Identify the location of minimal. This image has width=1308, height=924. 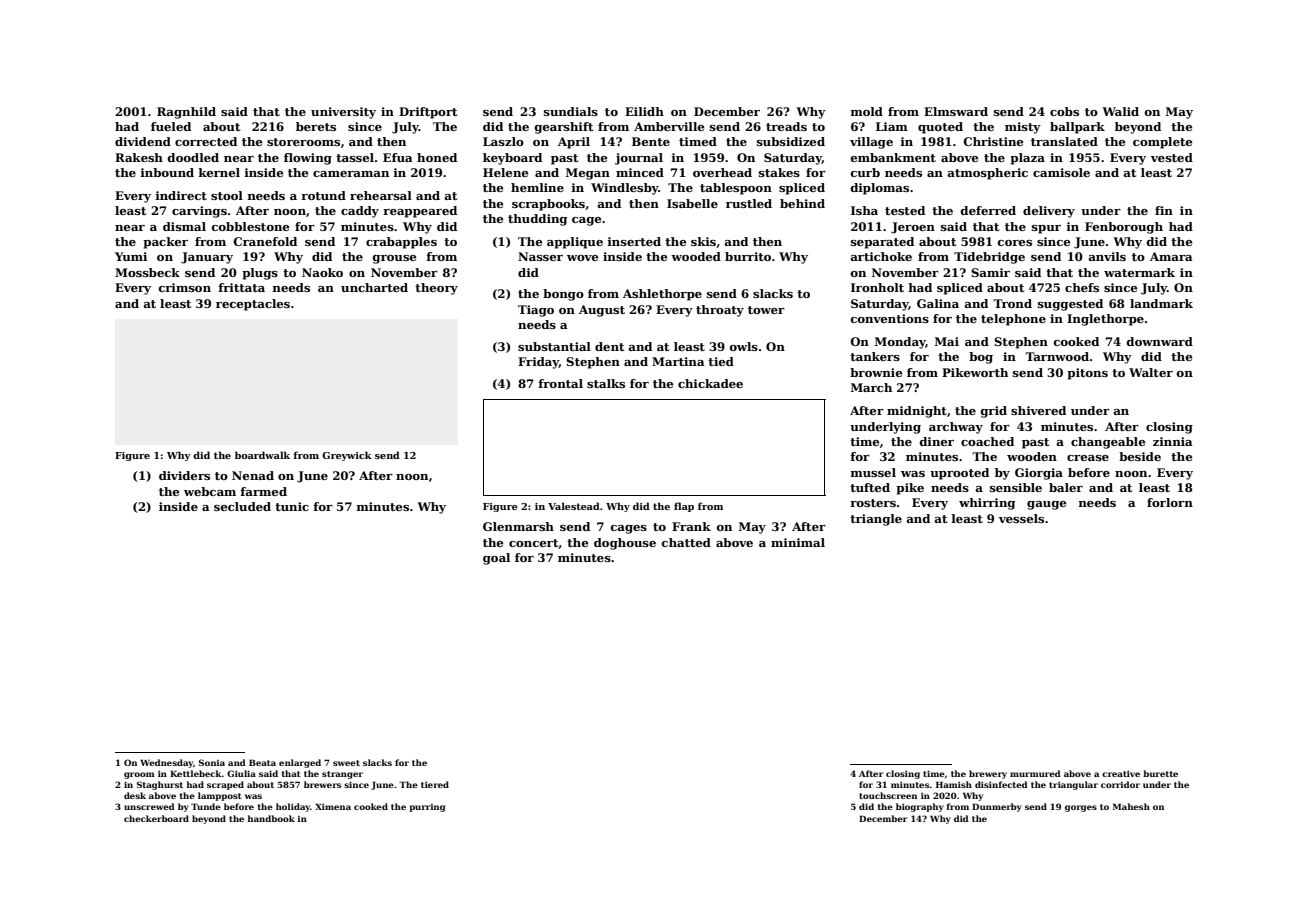
(798, 542).
